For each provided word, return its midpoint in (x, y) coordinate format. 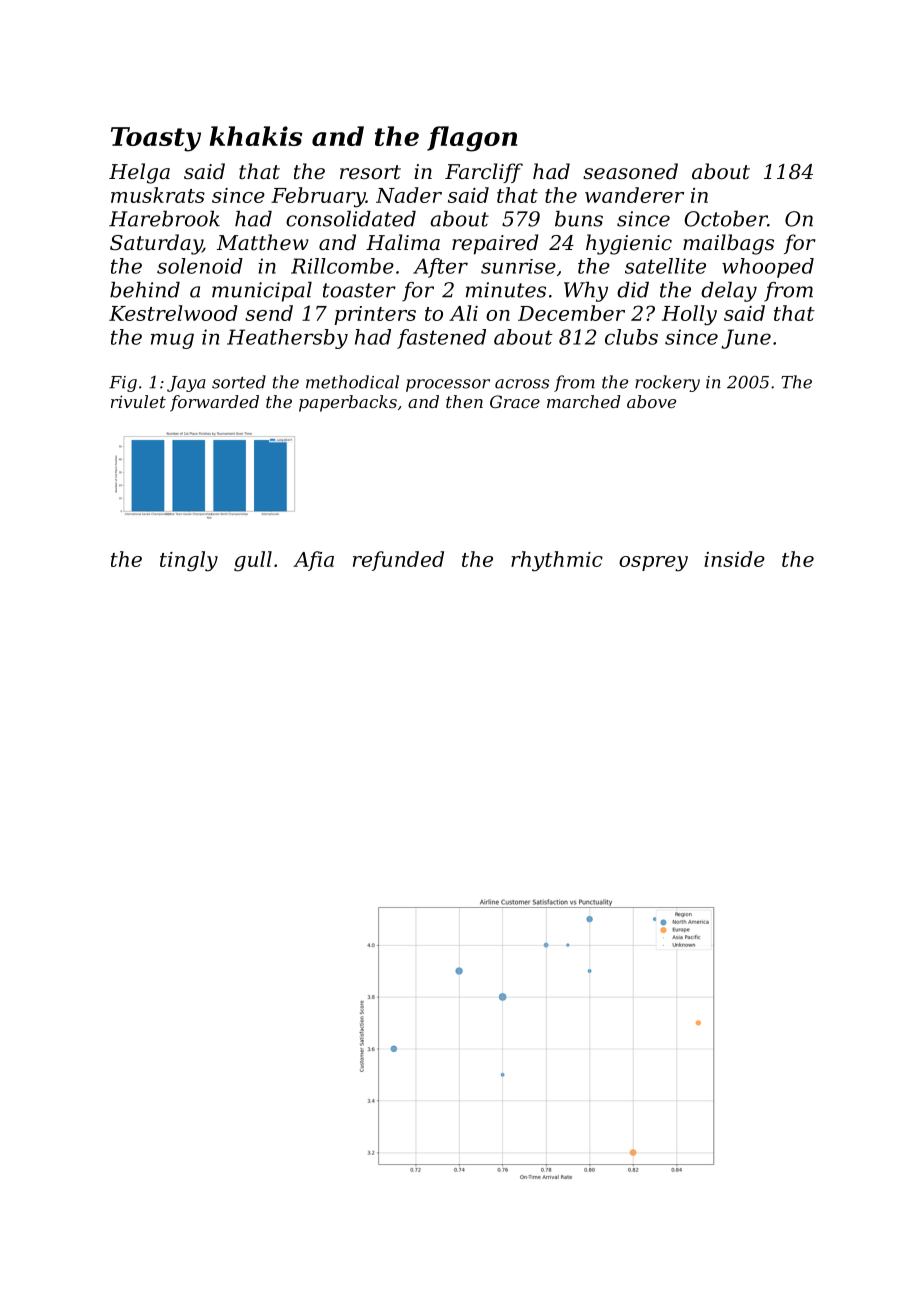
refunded (398, 561)
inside (734, 559)
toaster (359, 290)
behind (145, 290)
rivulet (138, 401)
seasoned (630, 171)
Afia (313, 561)
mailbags (728, 244)
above (651, 401)
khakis (256, 136)
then (464, 401)
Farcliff (484, 173)
